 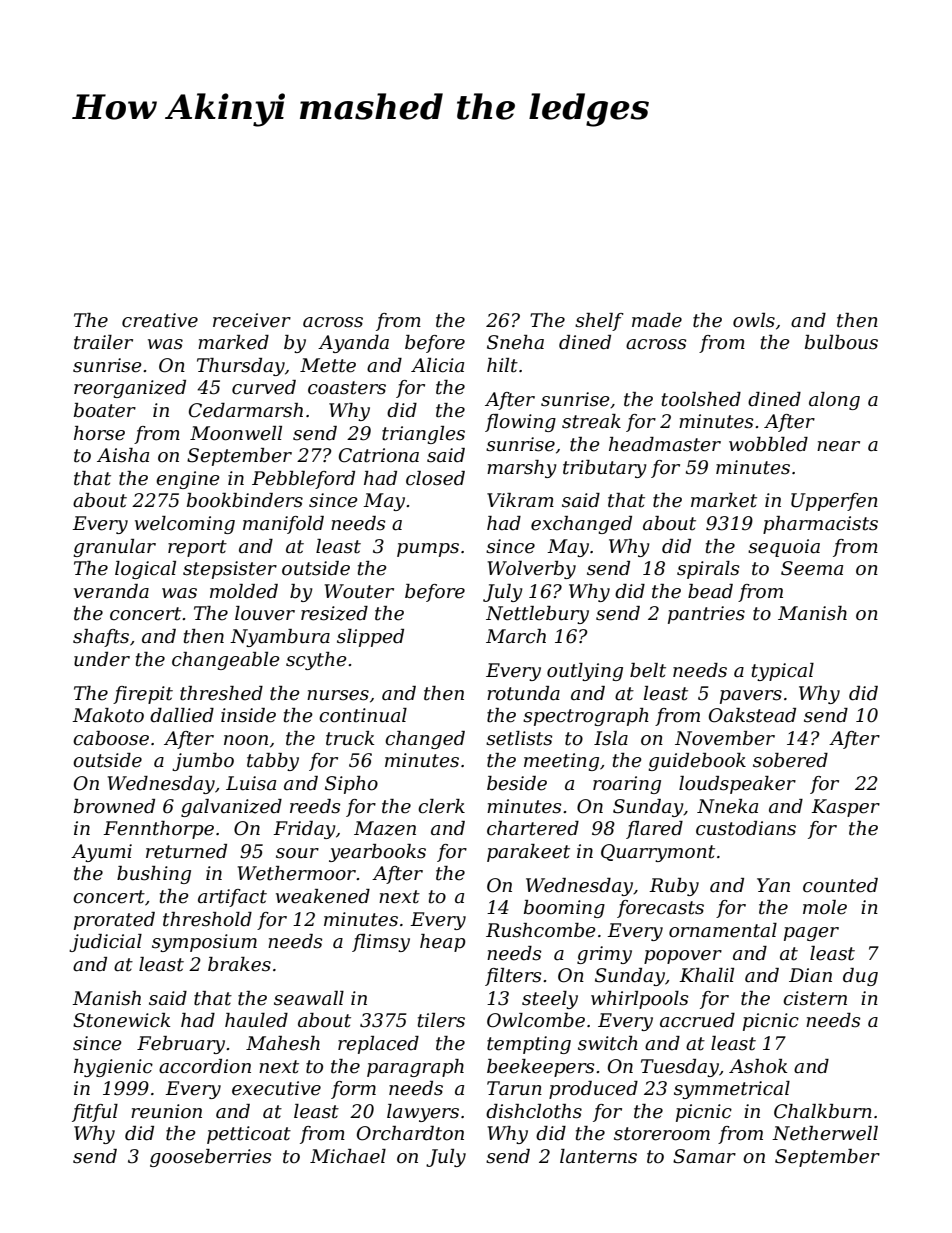 I want to click on hauled, so click(x=256, y=1020).
